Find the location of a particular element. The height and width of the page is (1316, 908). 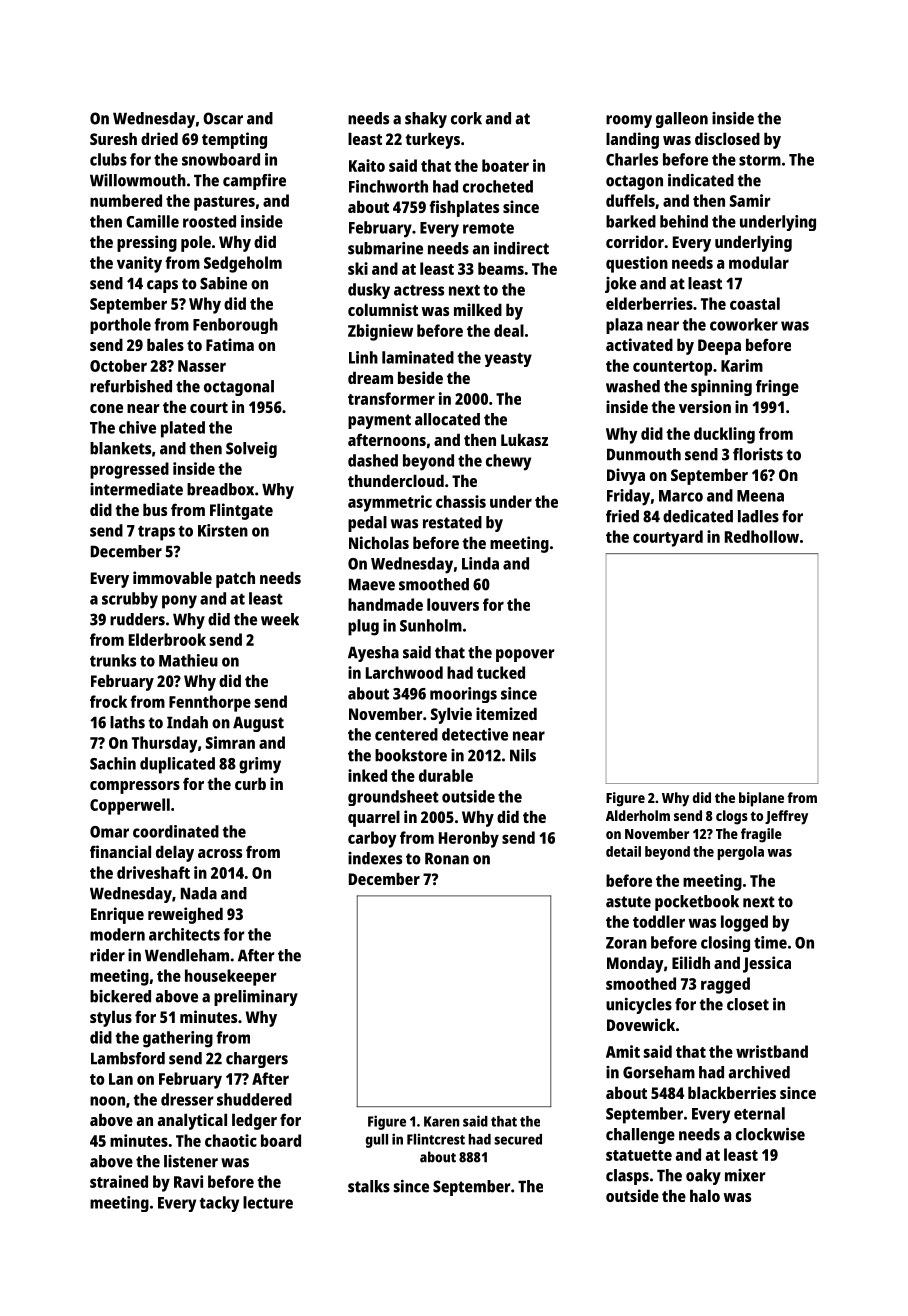

unicycles is located at coordinates (639, 1006).
